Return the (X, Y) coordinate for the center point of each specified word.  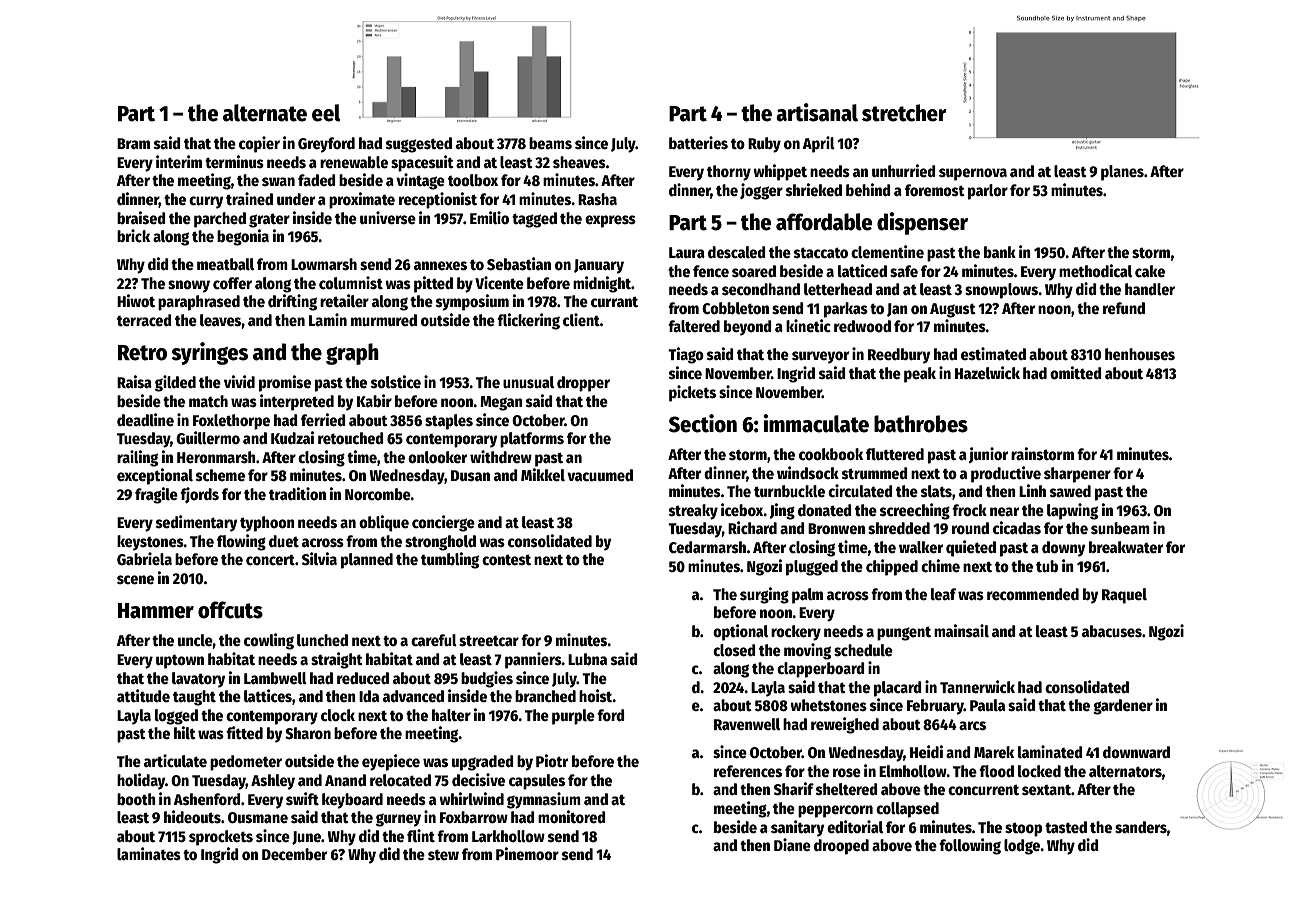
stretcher (904, 113)
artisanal (817, 112)
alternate (265, 113)
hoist (596, 696)
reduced (363, 678)
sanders (1141, 827)
